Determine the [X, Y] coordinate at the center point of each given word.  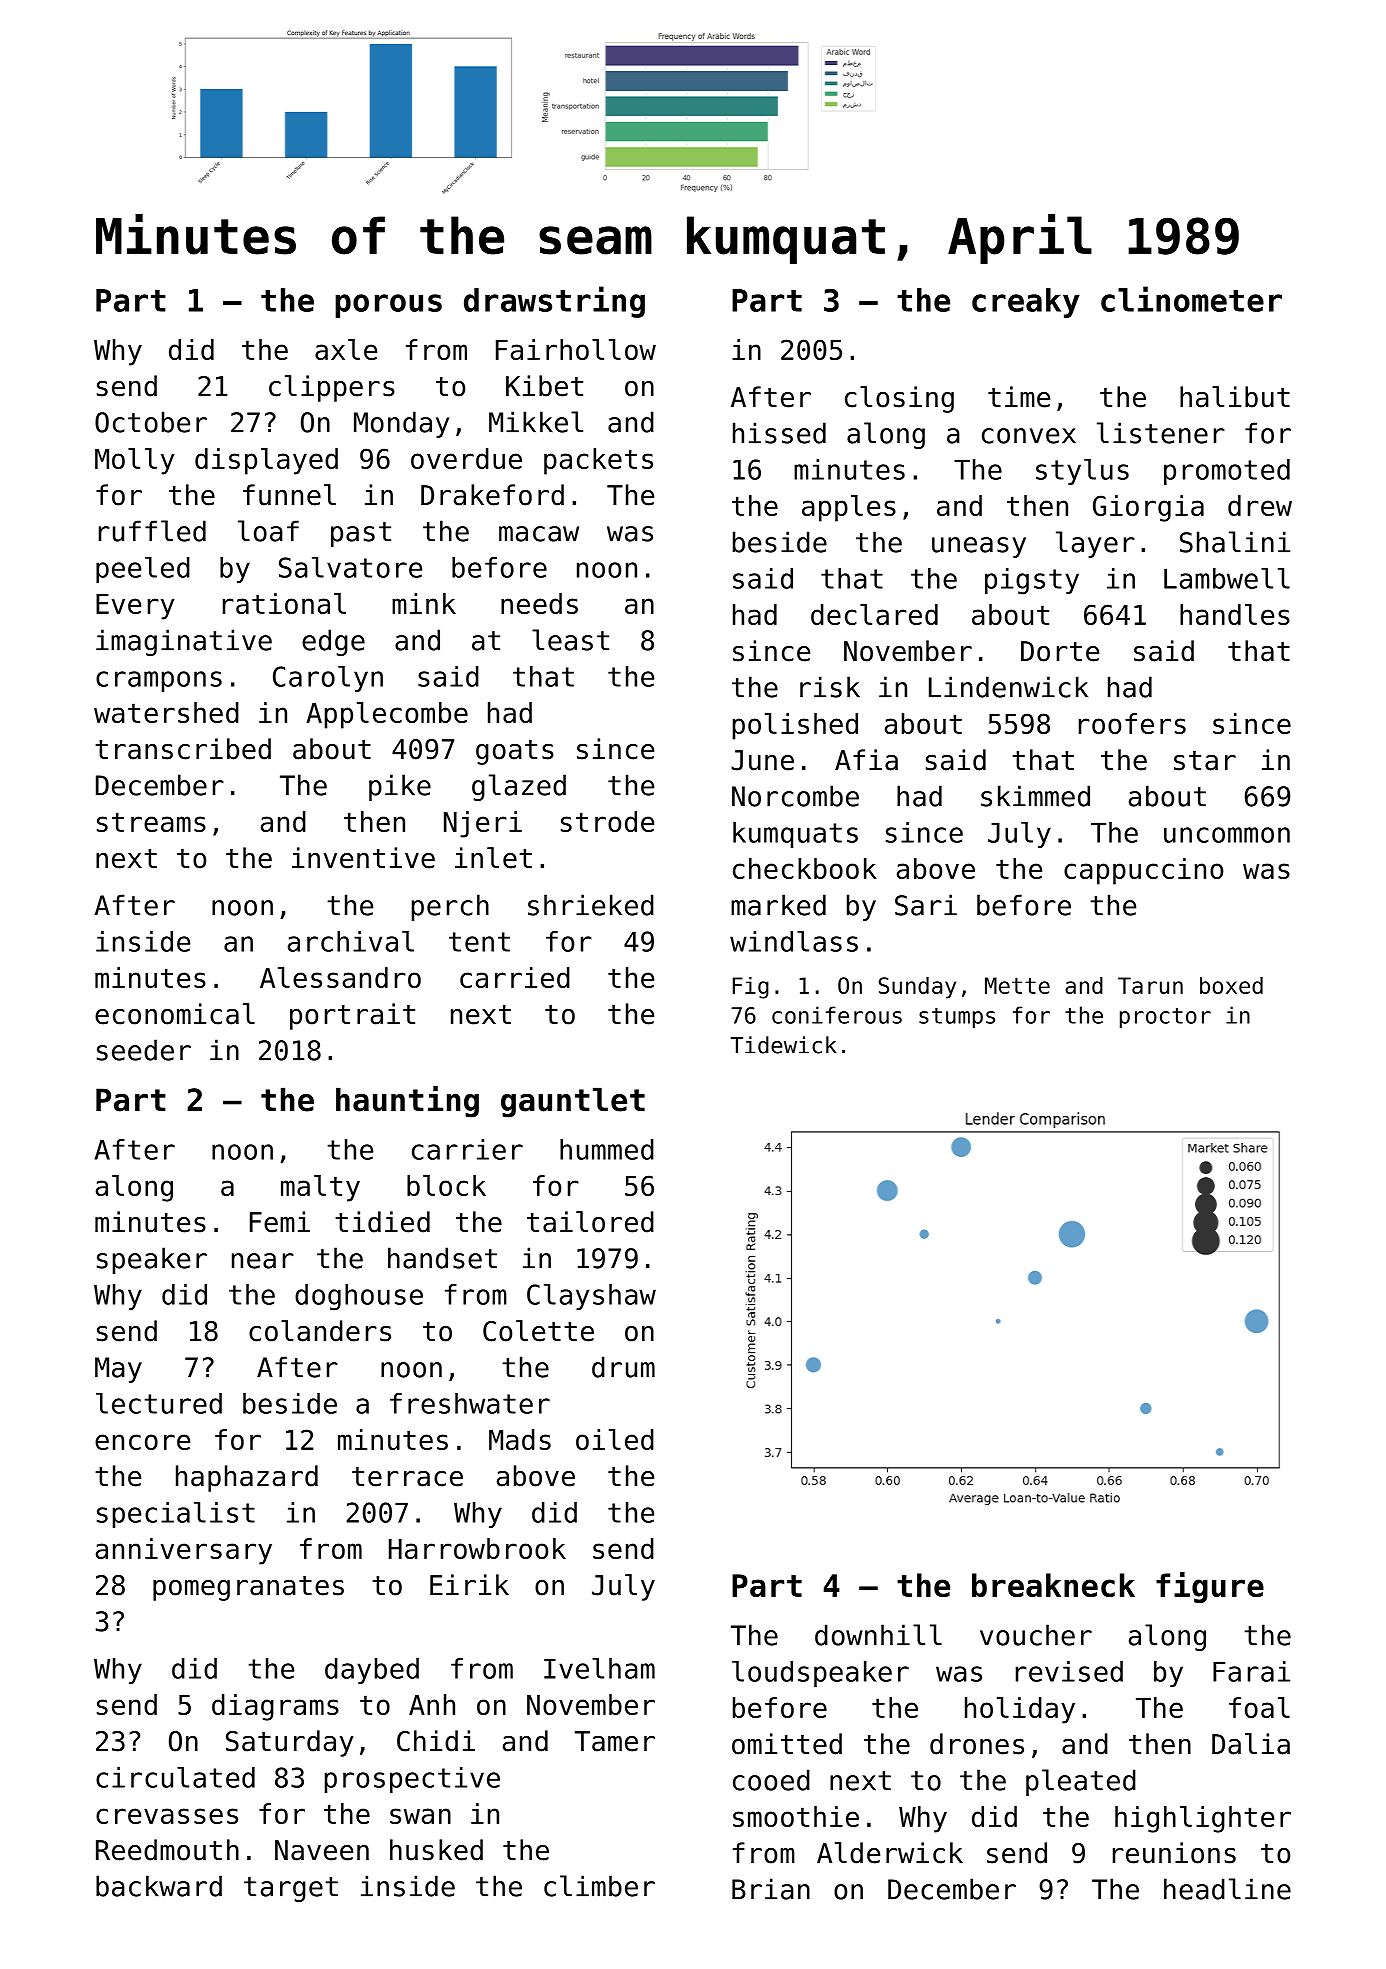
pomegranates [248, 1588]
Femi [280, 1222]
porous [388, 306]
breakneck [1053, 1585]
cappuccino [1143, 871]
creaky [1026, 303]
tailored [590, 1222]
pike [400, 787]
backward [159, 1886]
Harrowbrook [477, 1548]
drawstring [554, 302]
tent [479, 942]
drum [623, 1367]
